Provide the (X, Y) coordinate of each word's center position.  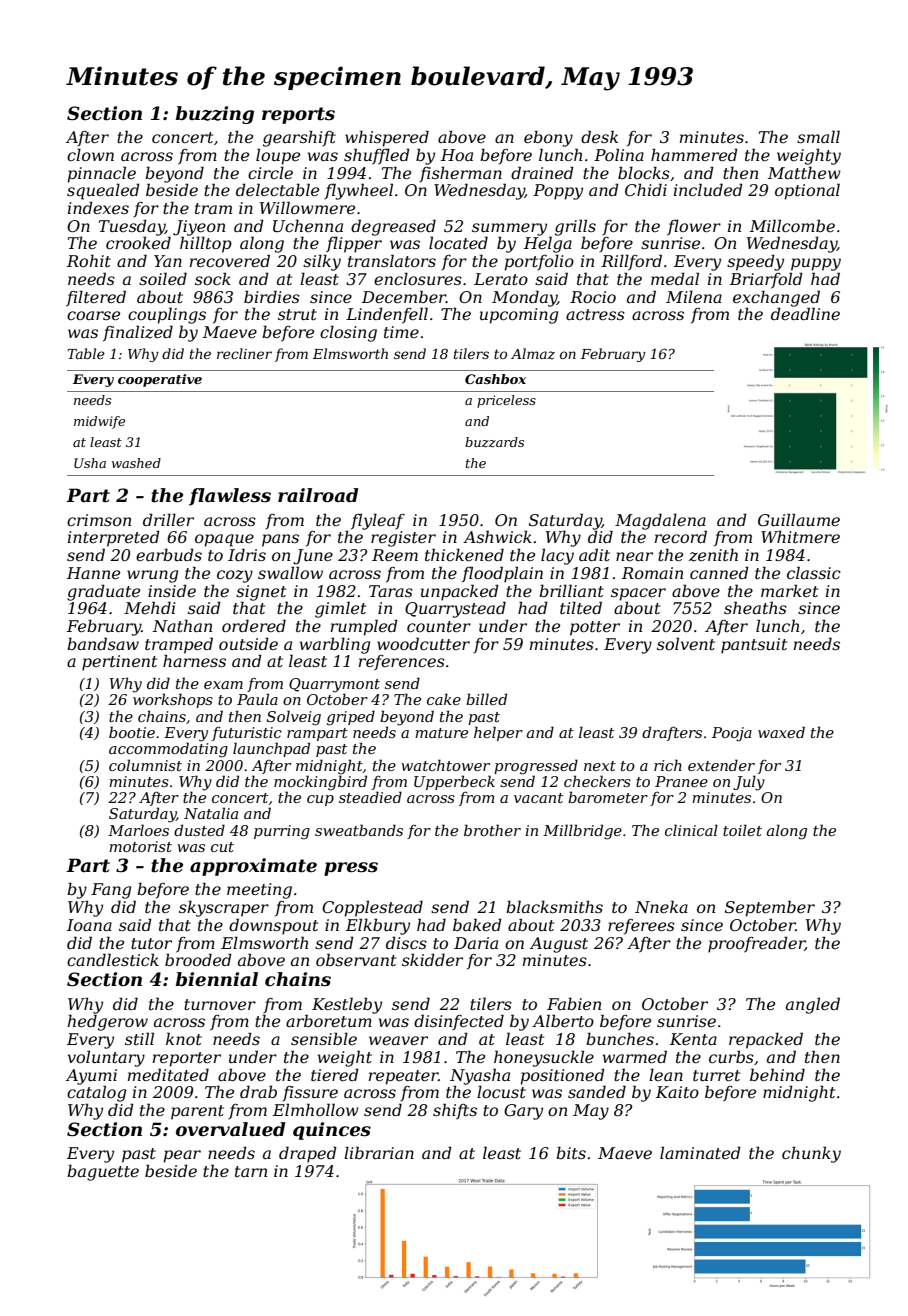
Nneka (661, 906)
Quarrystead (455, 609)
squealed (103, 191)
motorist (140, 846)
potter (595, 628)
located (458, 242)
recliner (244, 353)
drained (542, 172)
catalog (96, 1093)
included (708, 189)
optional (807, 191)
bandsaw (103, 643)
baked (477, 924)
